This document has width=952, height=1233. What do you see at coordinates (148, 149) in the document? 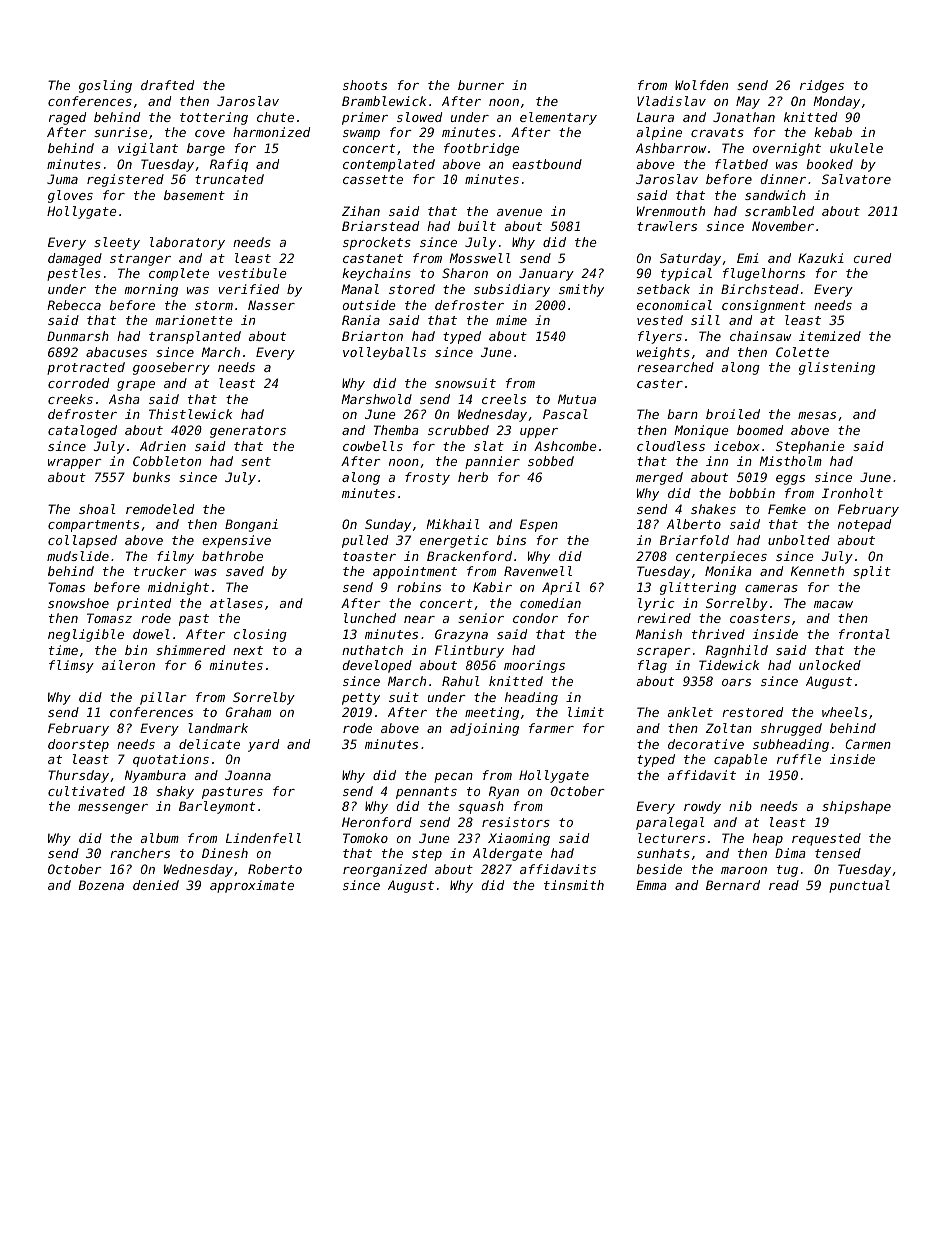
I see `vigilant` at bounding box center [148, 149].
